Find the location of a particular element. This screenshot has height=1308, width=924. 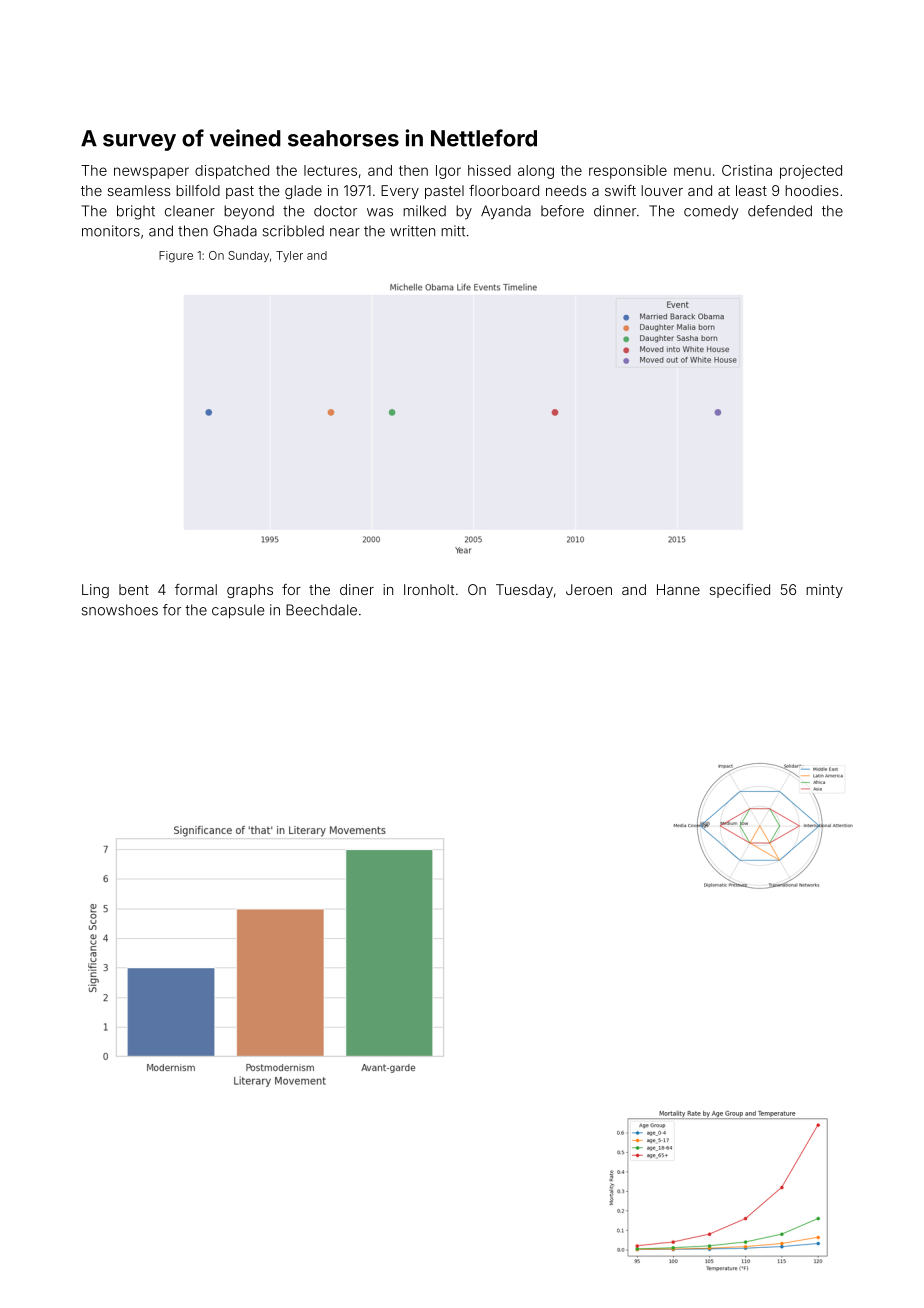

Igor is located at coordinates (448, 172).
